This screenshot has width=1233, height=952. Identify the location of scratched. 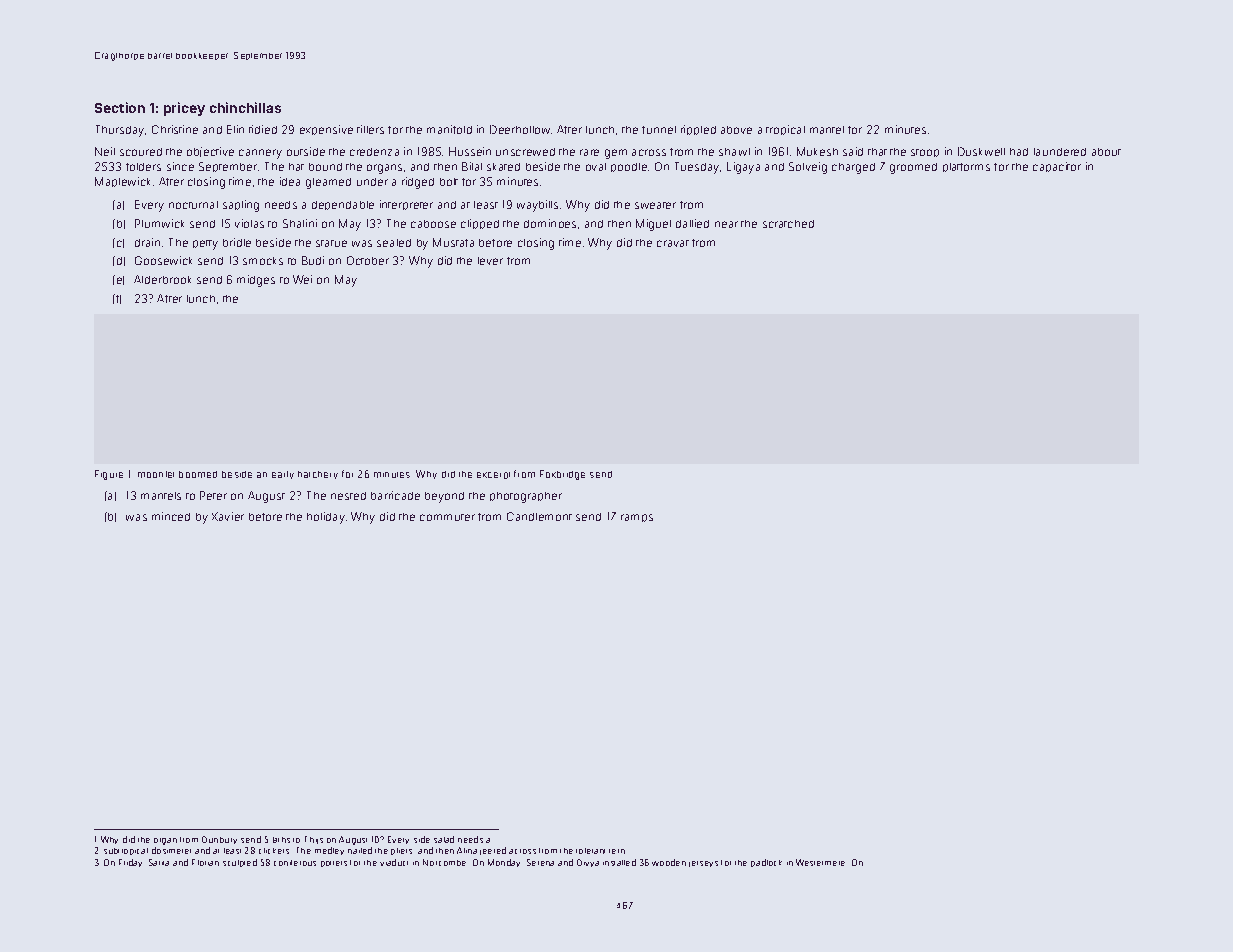
(788, 224).
